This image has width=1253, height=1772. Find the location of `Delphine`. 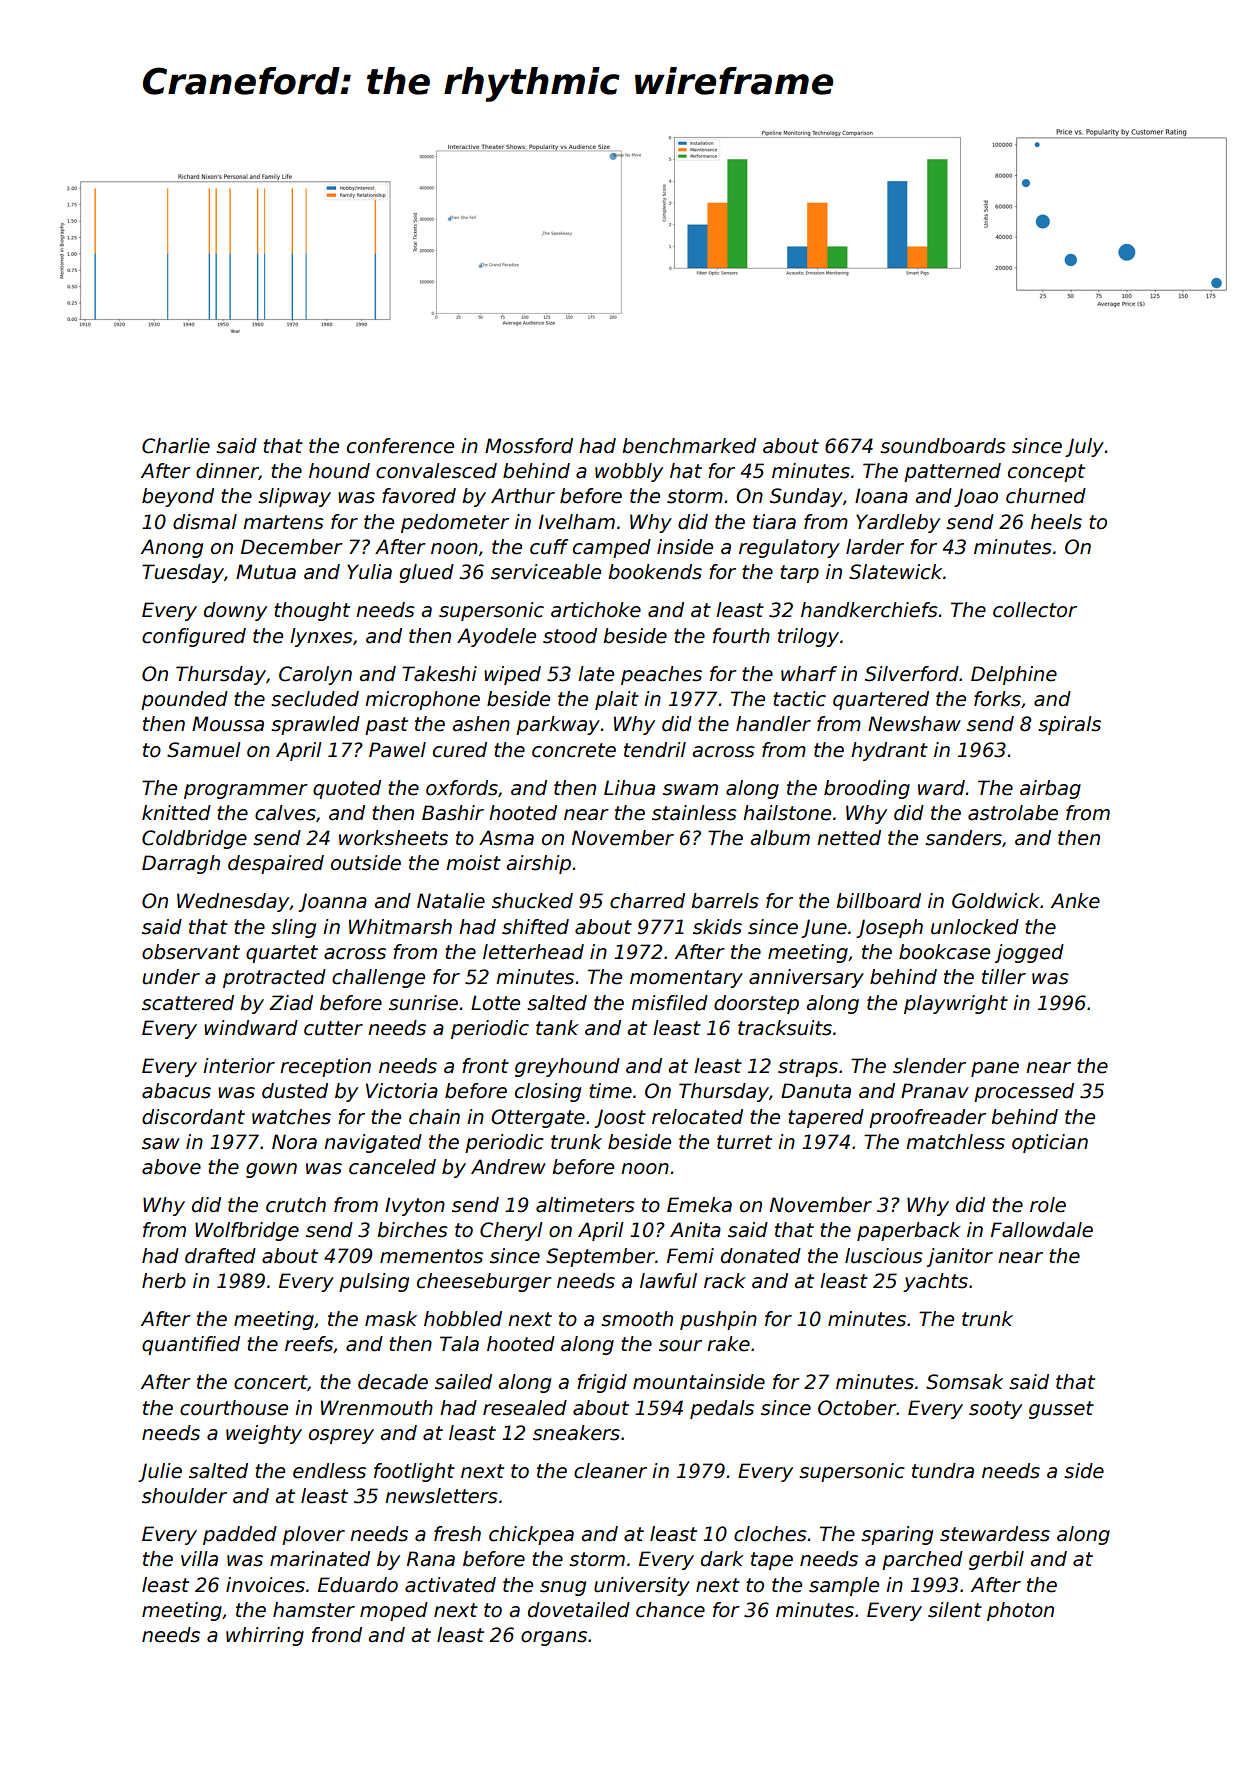

Delphine is located at coordinates (1014, 675).
